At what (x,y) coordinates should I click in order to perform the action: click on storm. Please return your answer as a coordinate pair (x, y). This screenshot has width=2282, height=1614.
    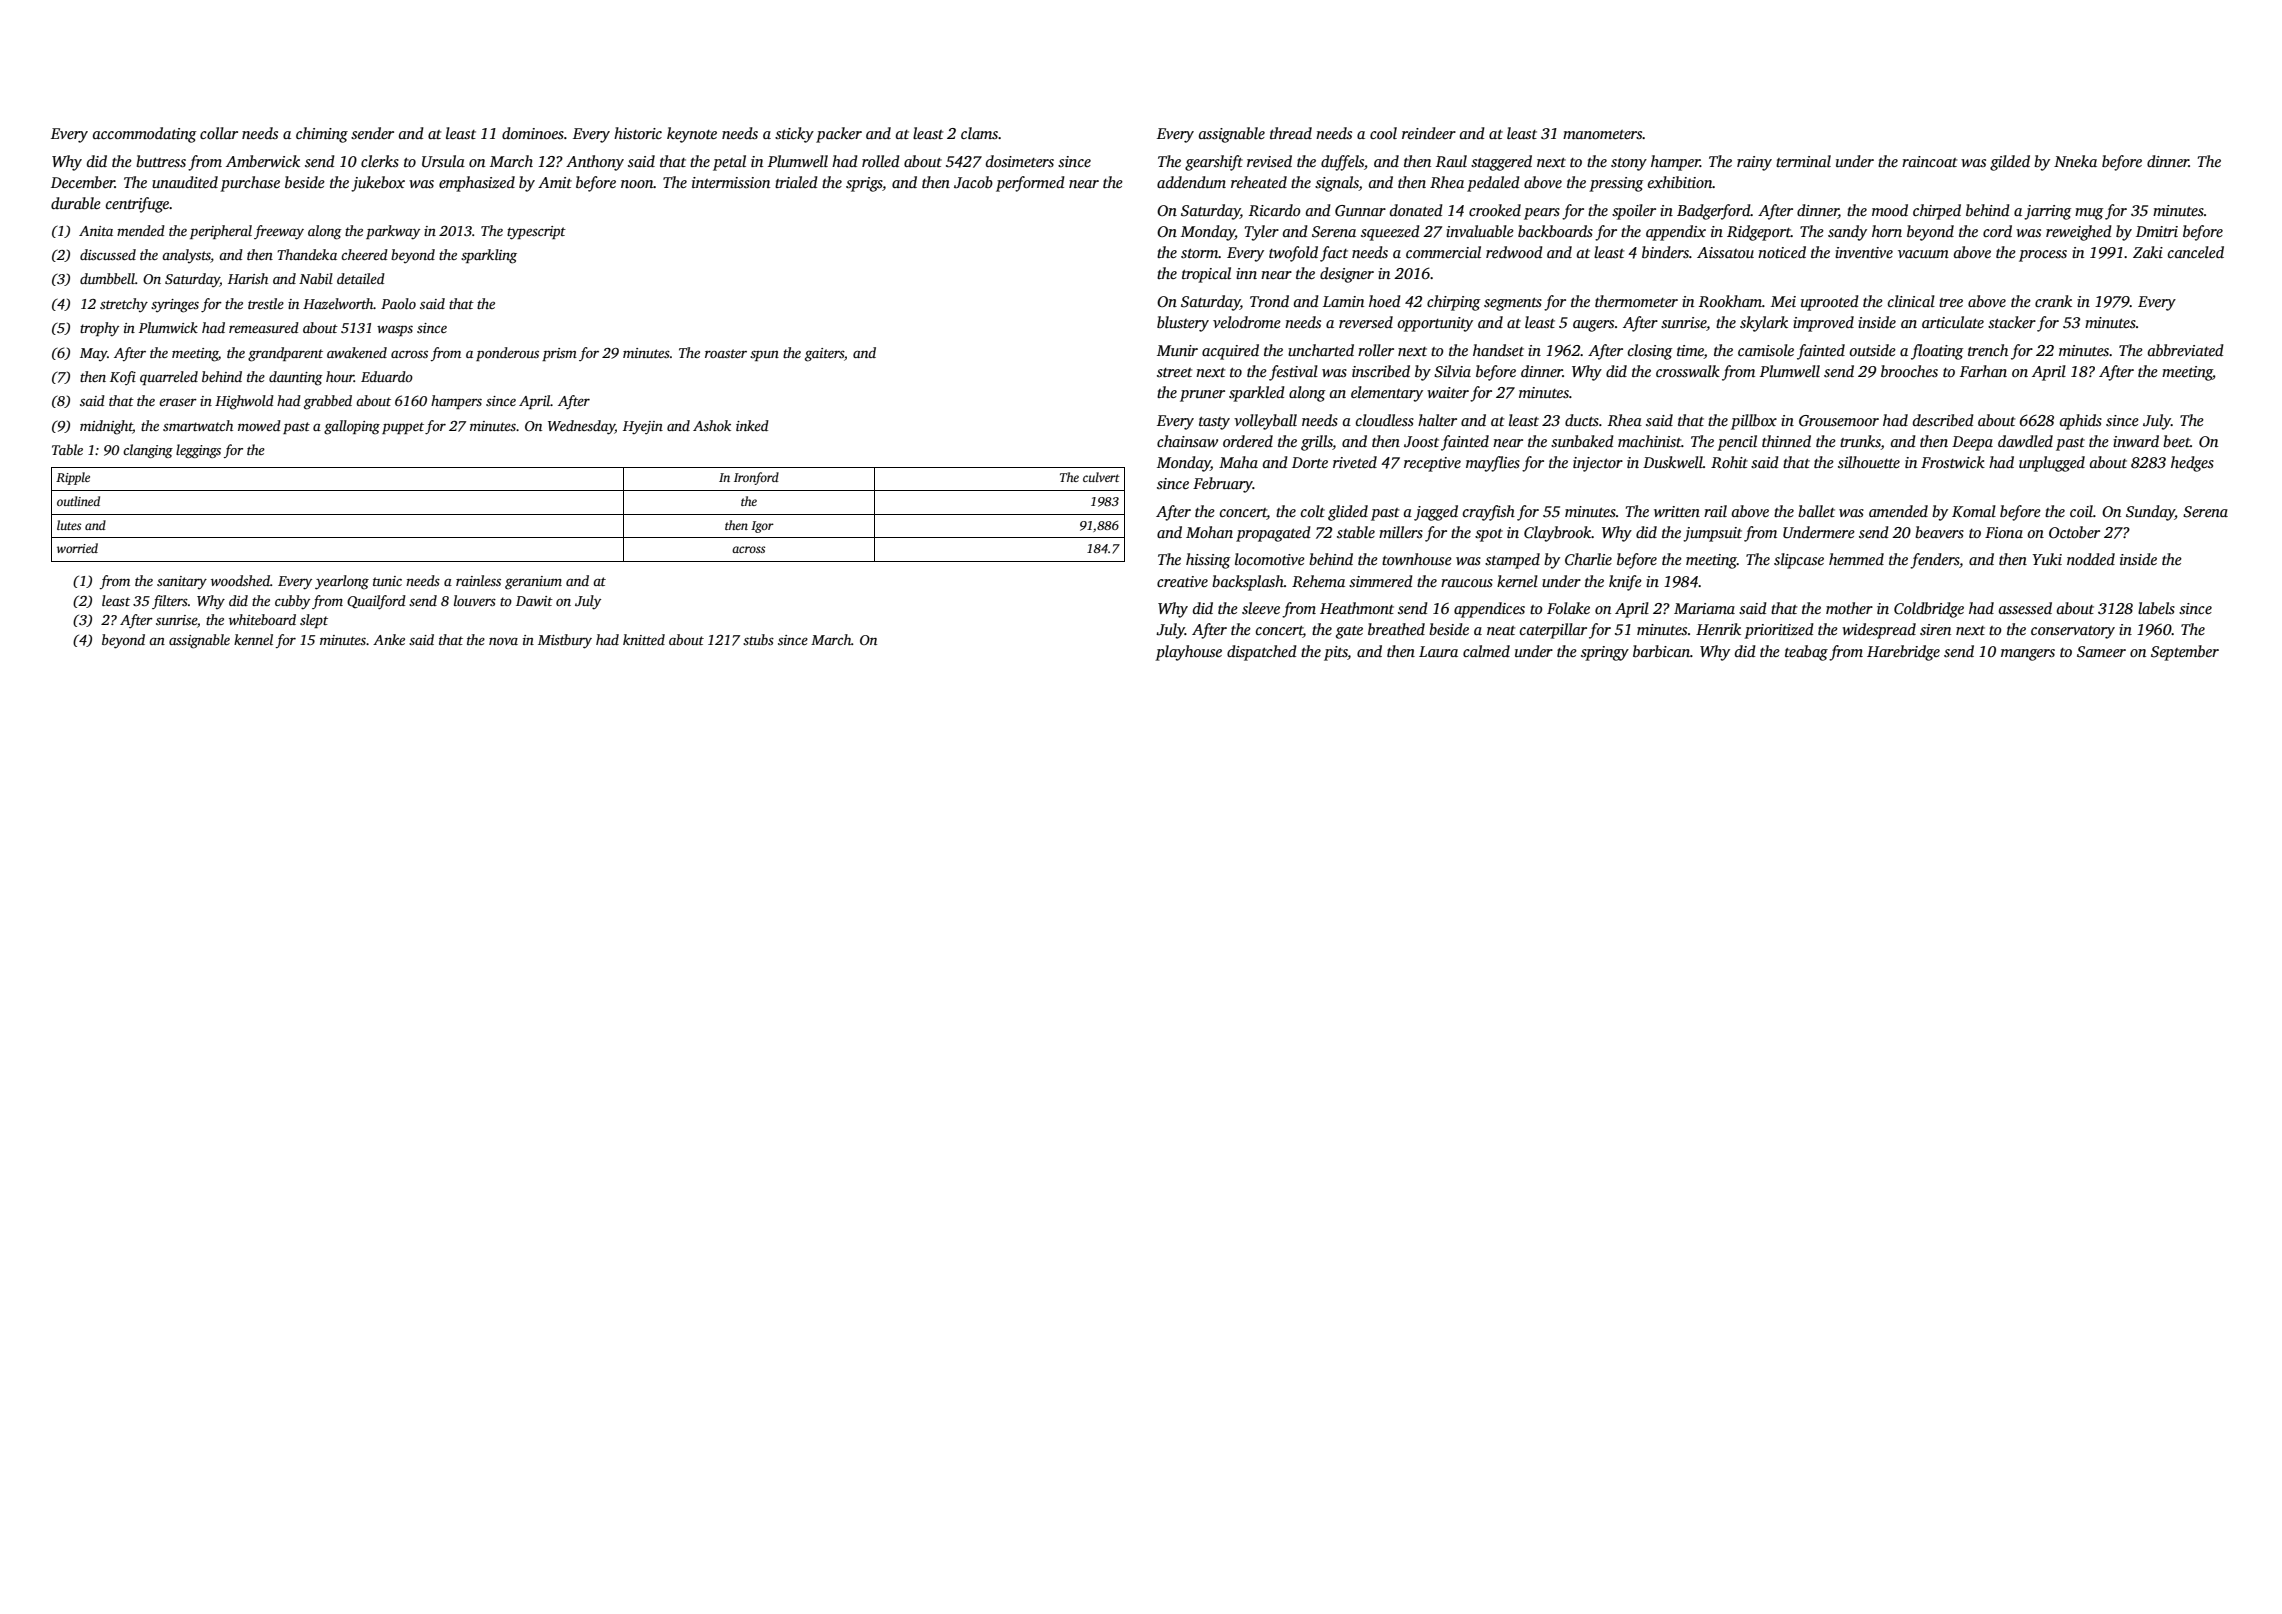
    Looking at the image, I should click on (1199, 253).
